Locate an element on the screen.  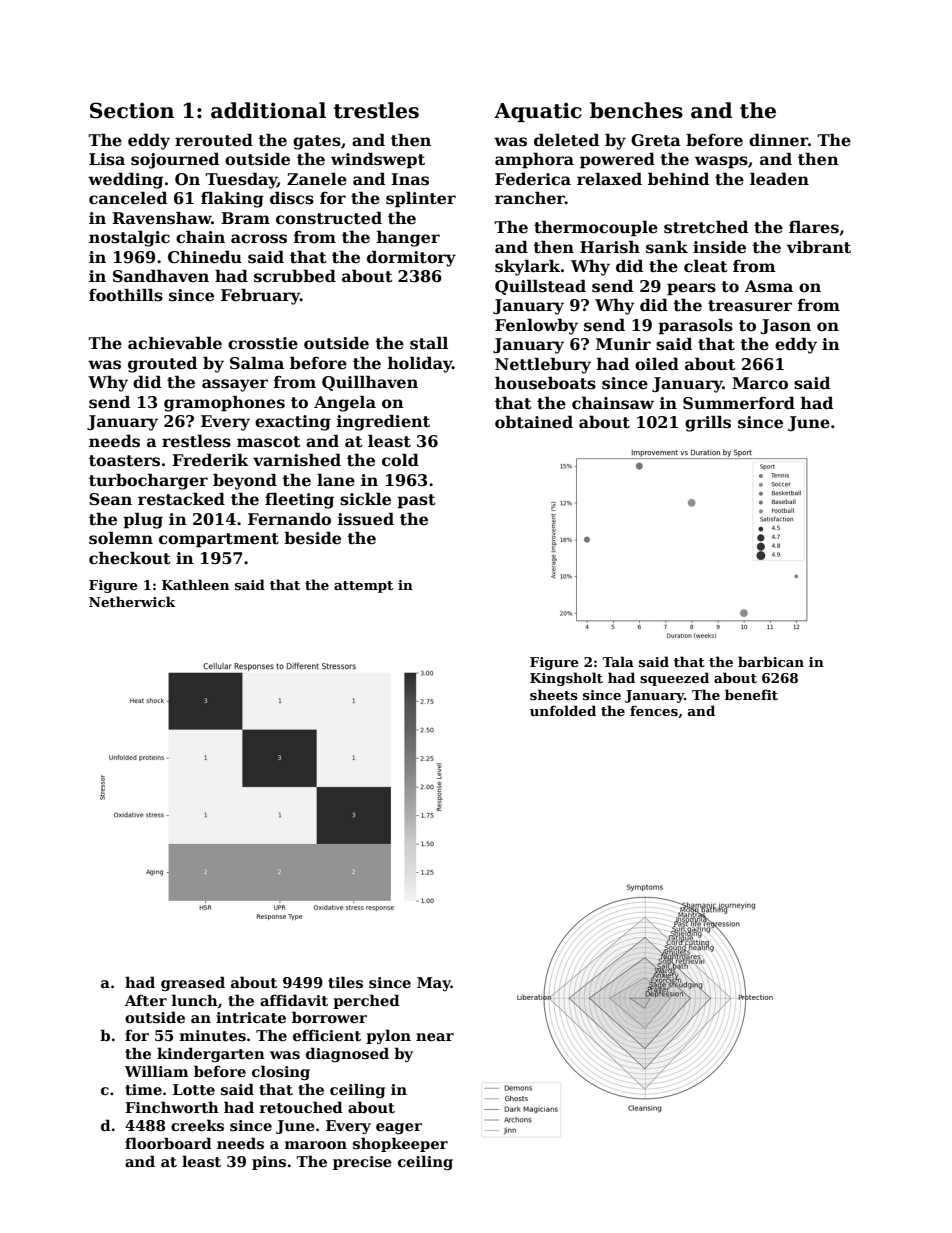
shopkeeper is located at coordinates (400, 1144).
